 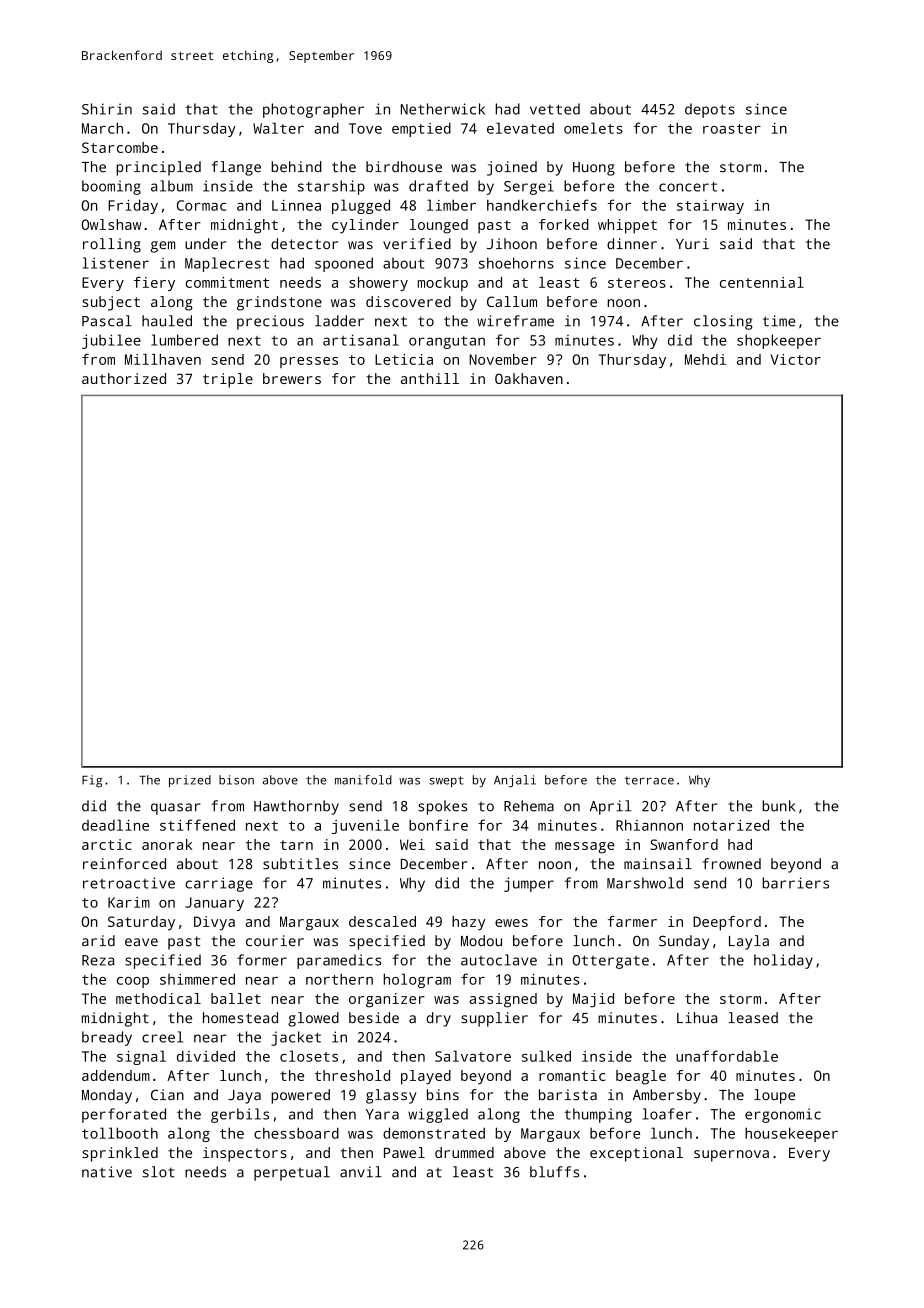 What do you see at coordinates (361, 206) in the page?
I see `plugged` at bounding box center [361, 206].
